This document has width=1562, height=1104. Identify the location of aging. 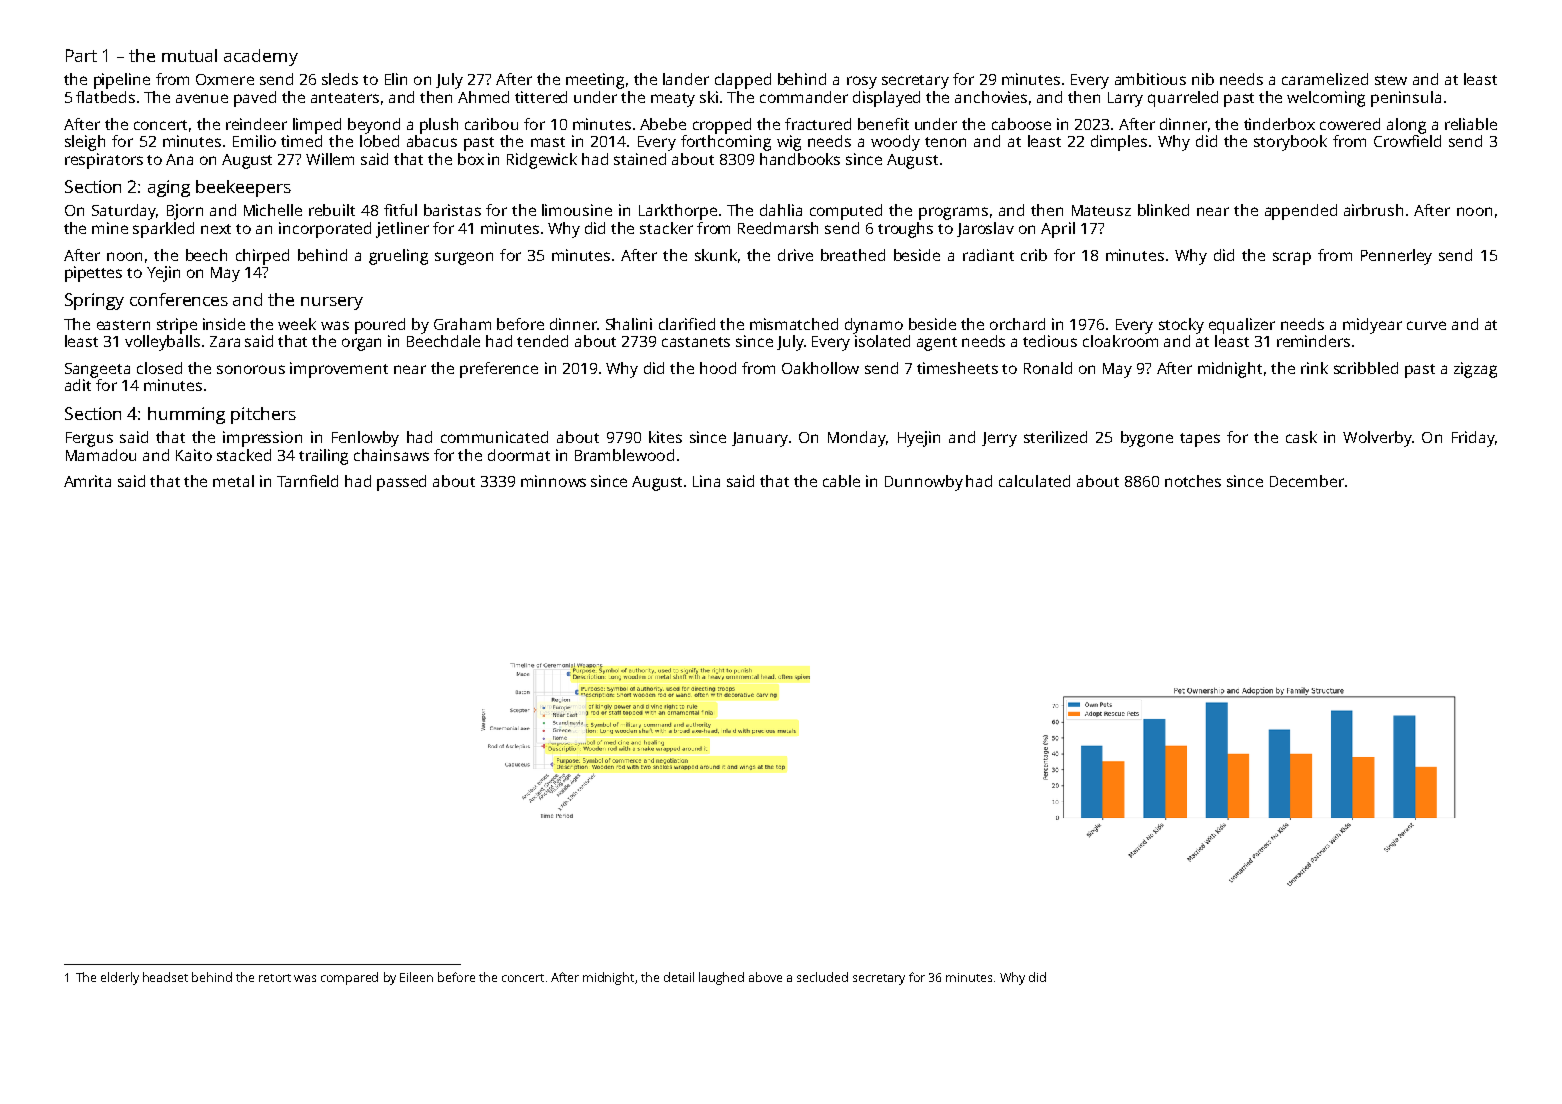
(169, 188).
